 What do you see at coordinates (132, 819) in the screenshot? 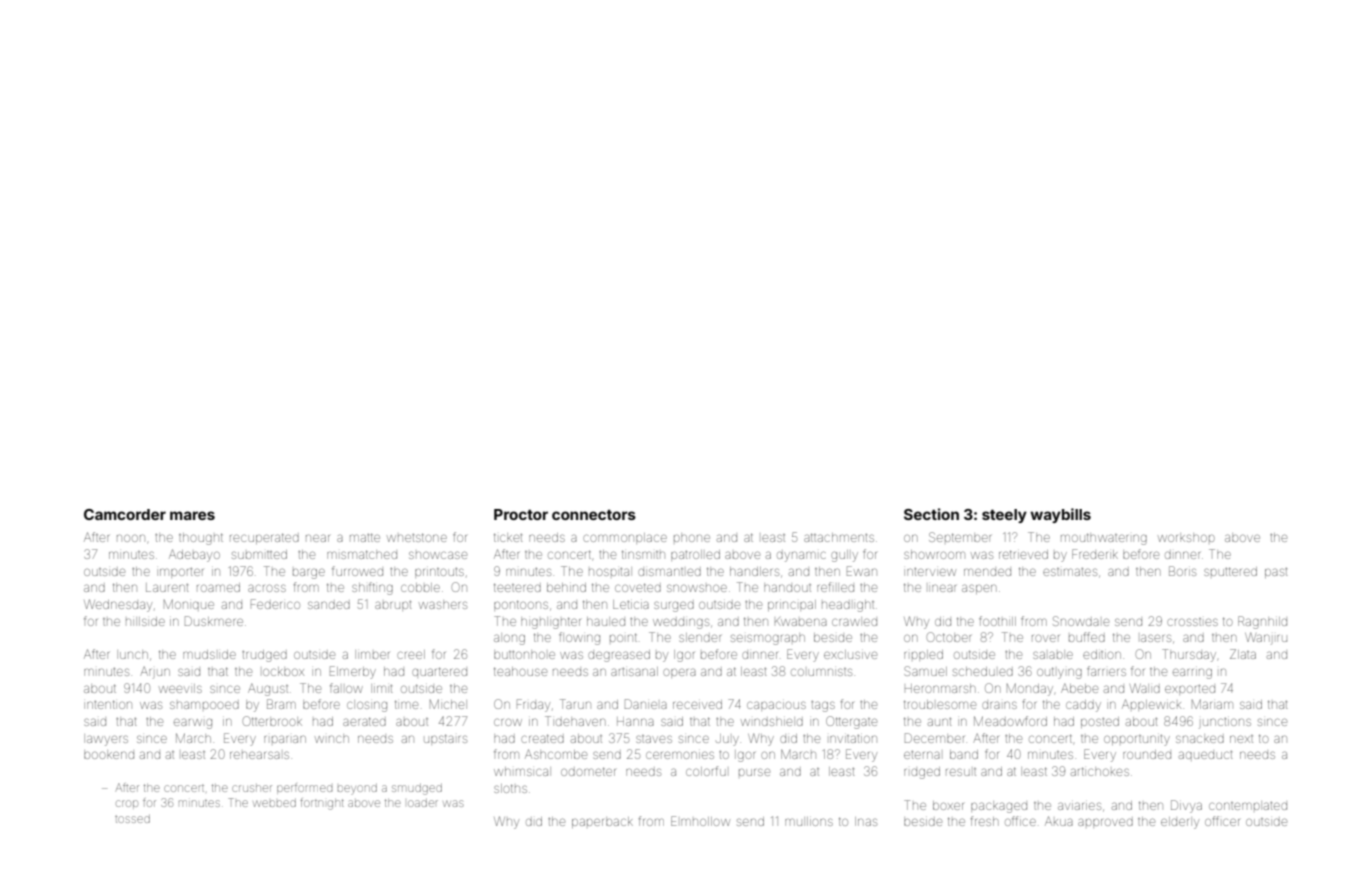
I see `tossed` at bounding box center [132, 819].
